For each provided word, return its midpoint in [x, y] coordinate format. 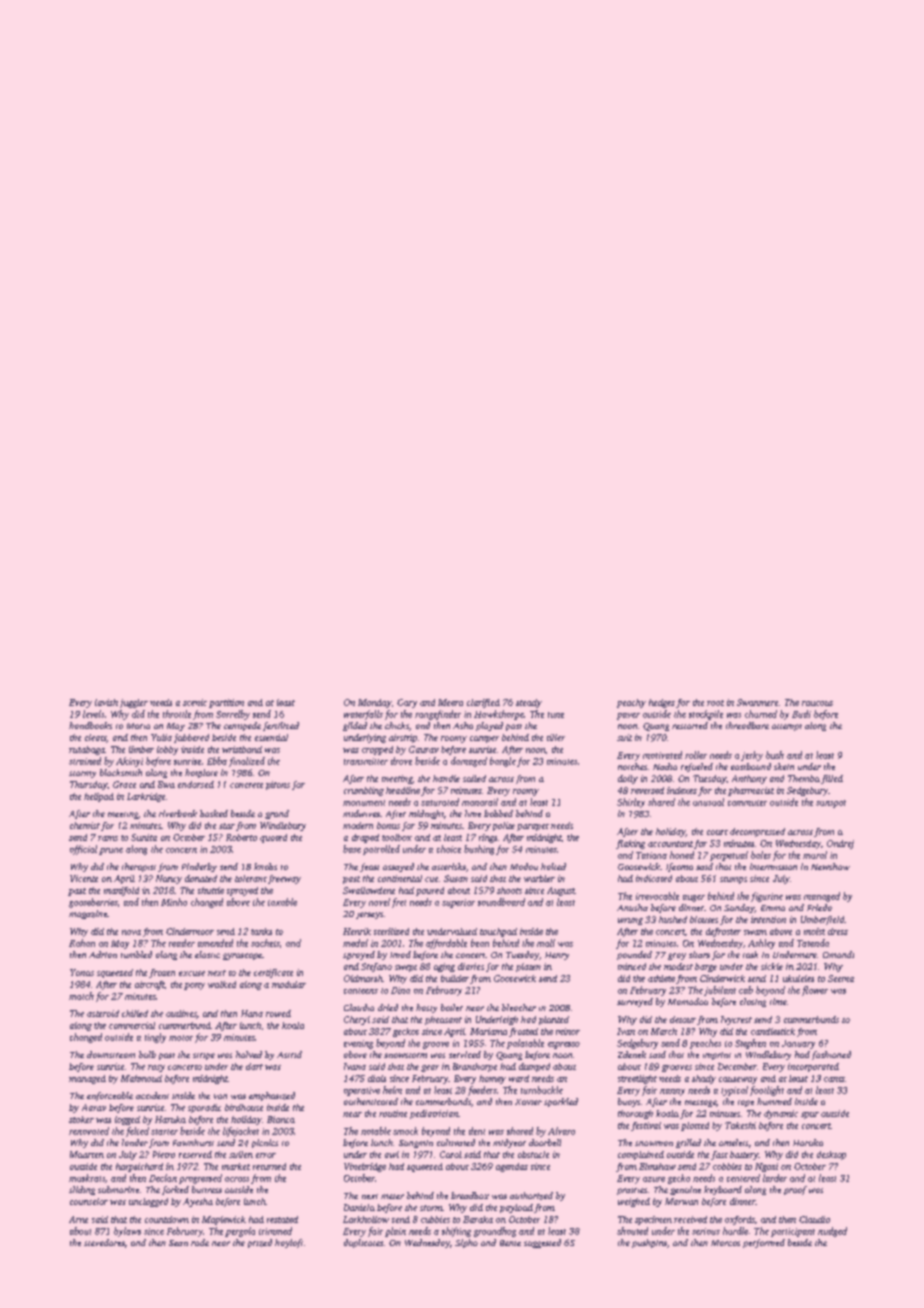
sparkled [561, 1102]
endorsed [196, 784]
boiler [452, 1007]
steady [529, 703]
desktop [831, 1155]
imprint [717, 1056]
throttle [177, 714]
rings [488, 838]
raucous [817, 703]
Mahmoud [141, 1078]
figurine [767, 897]
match [81, 996]
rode [200, 1242]
